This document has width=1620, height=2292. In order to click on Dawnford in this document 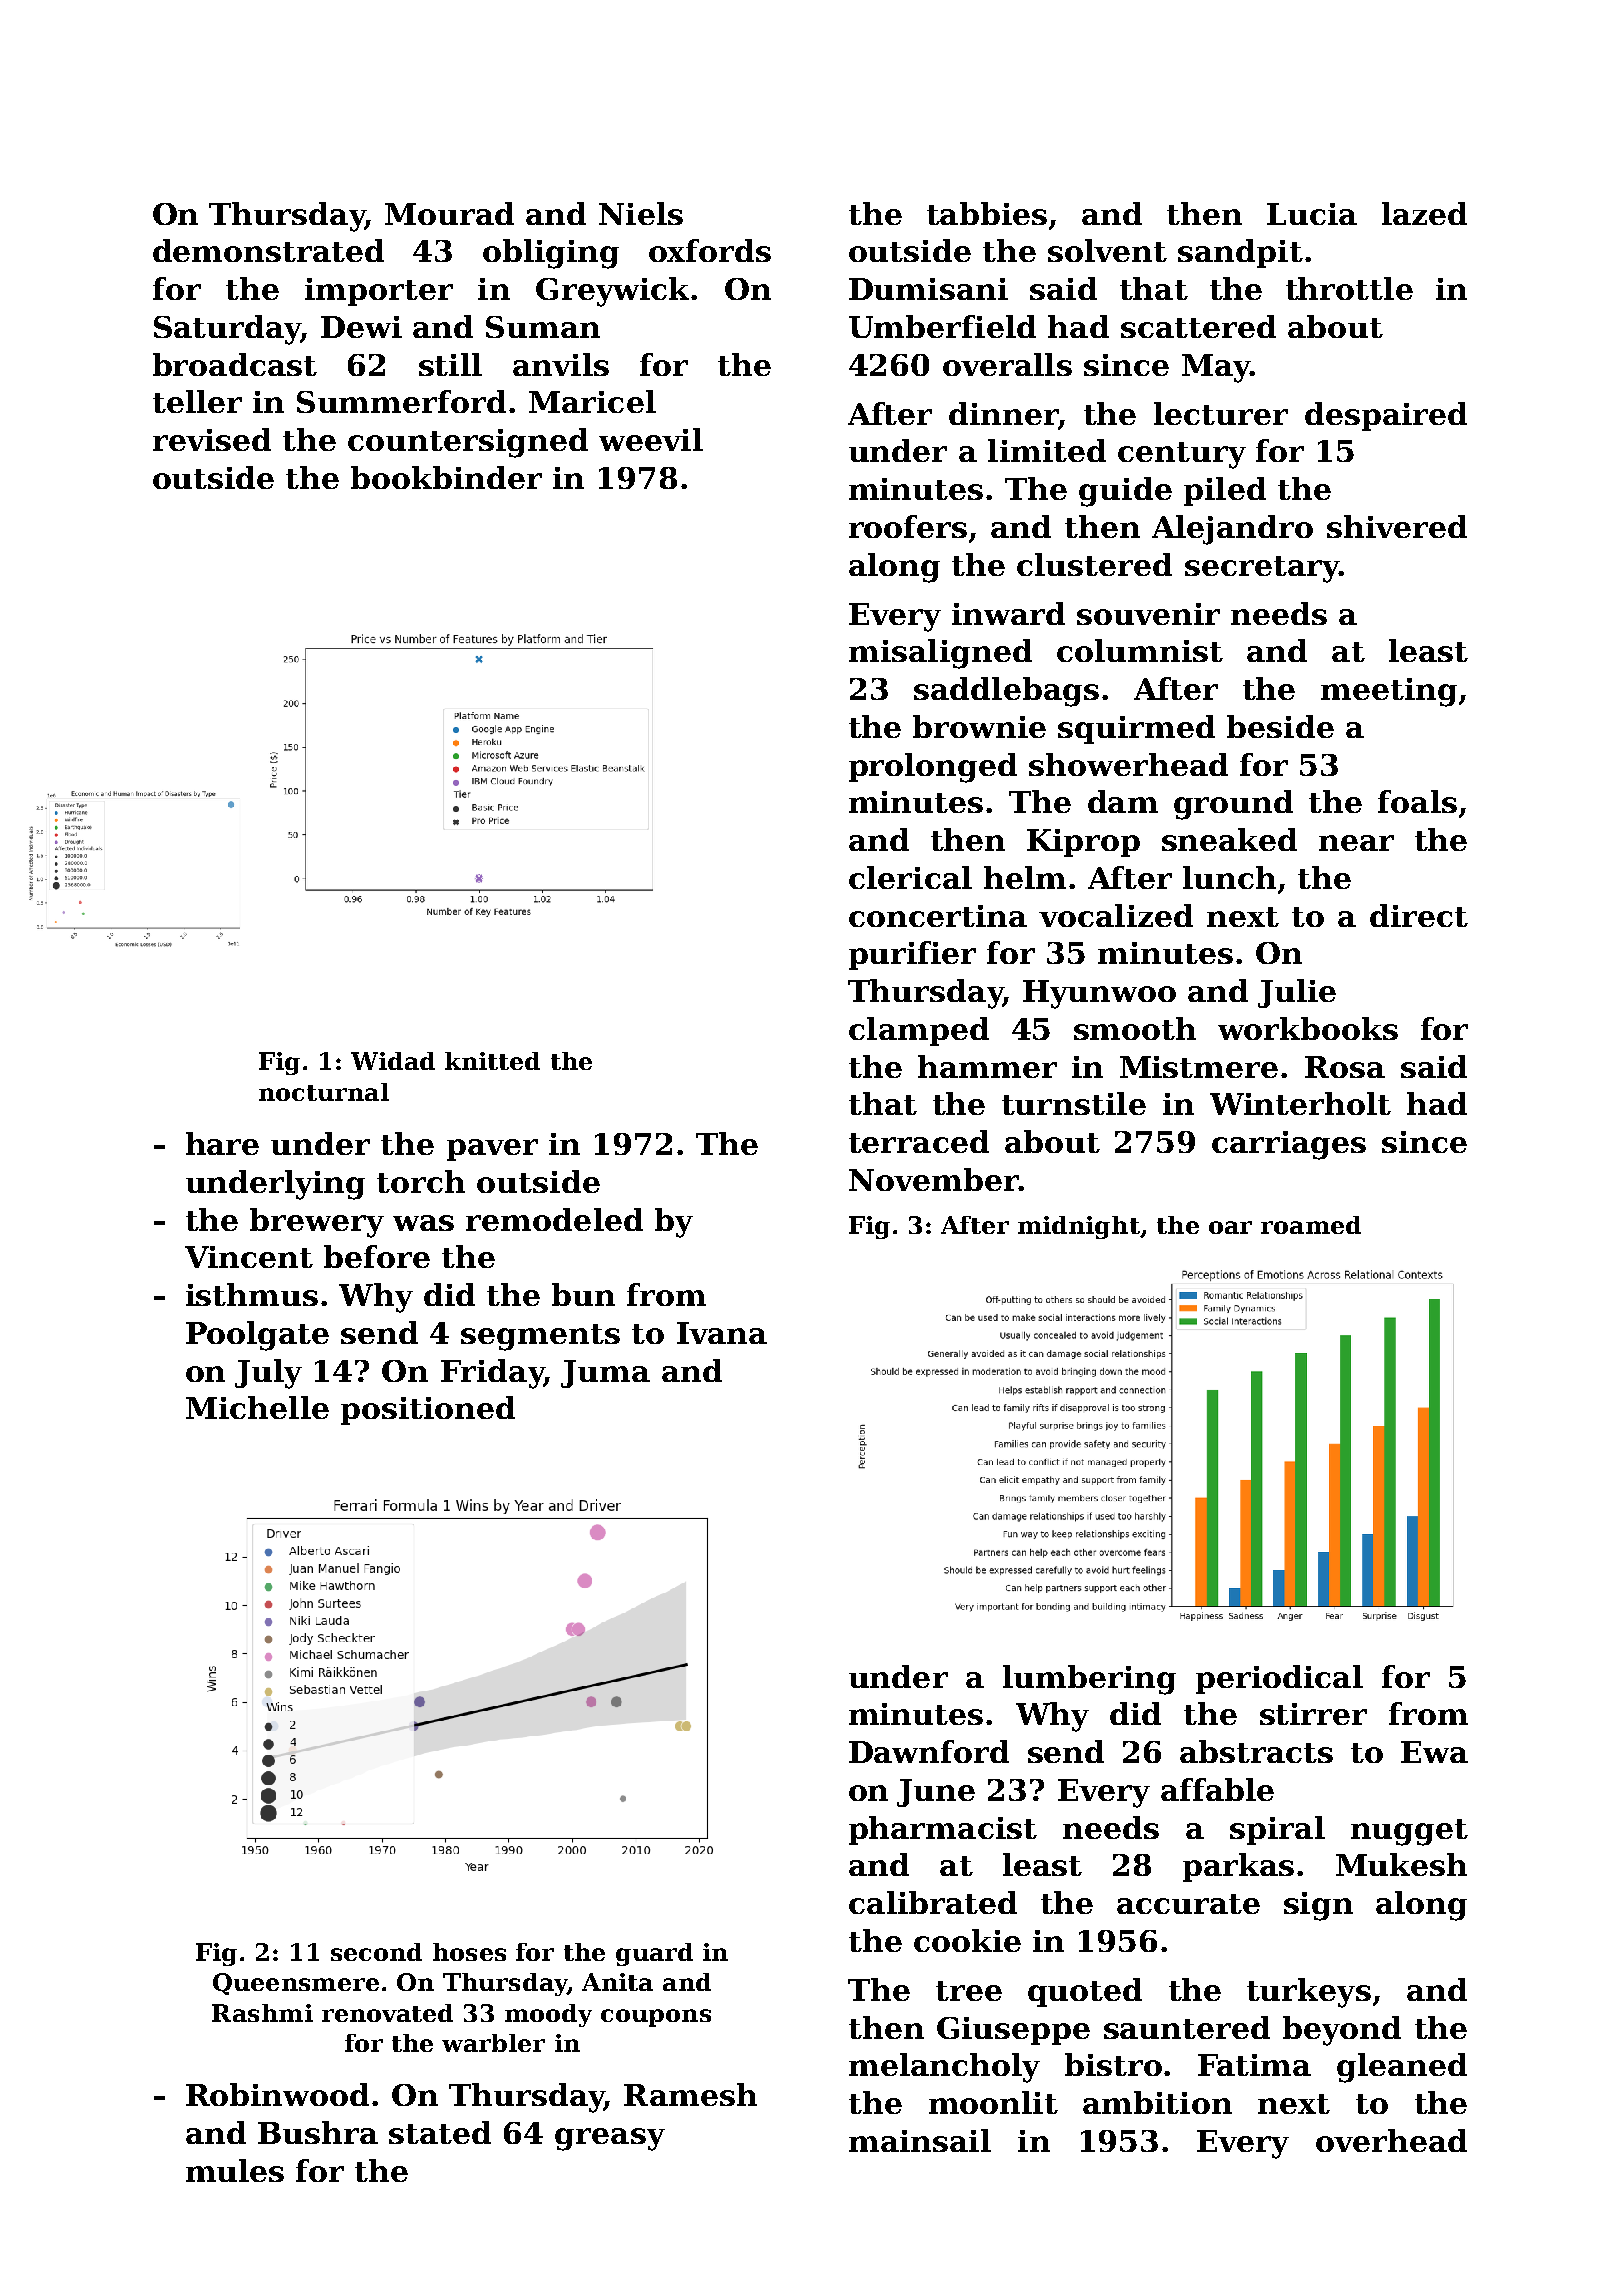, I will do `click(929, 1751)`.
